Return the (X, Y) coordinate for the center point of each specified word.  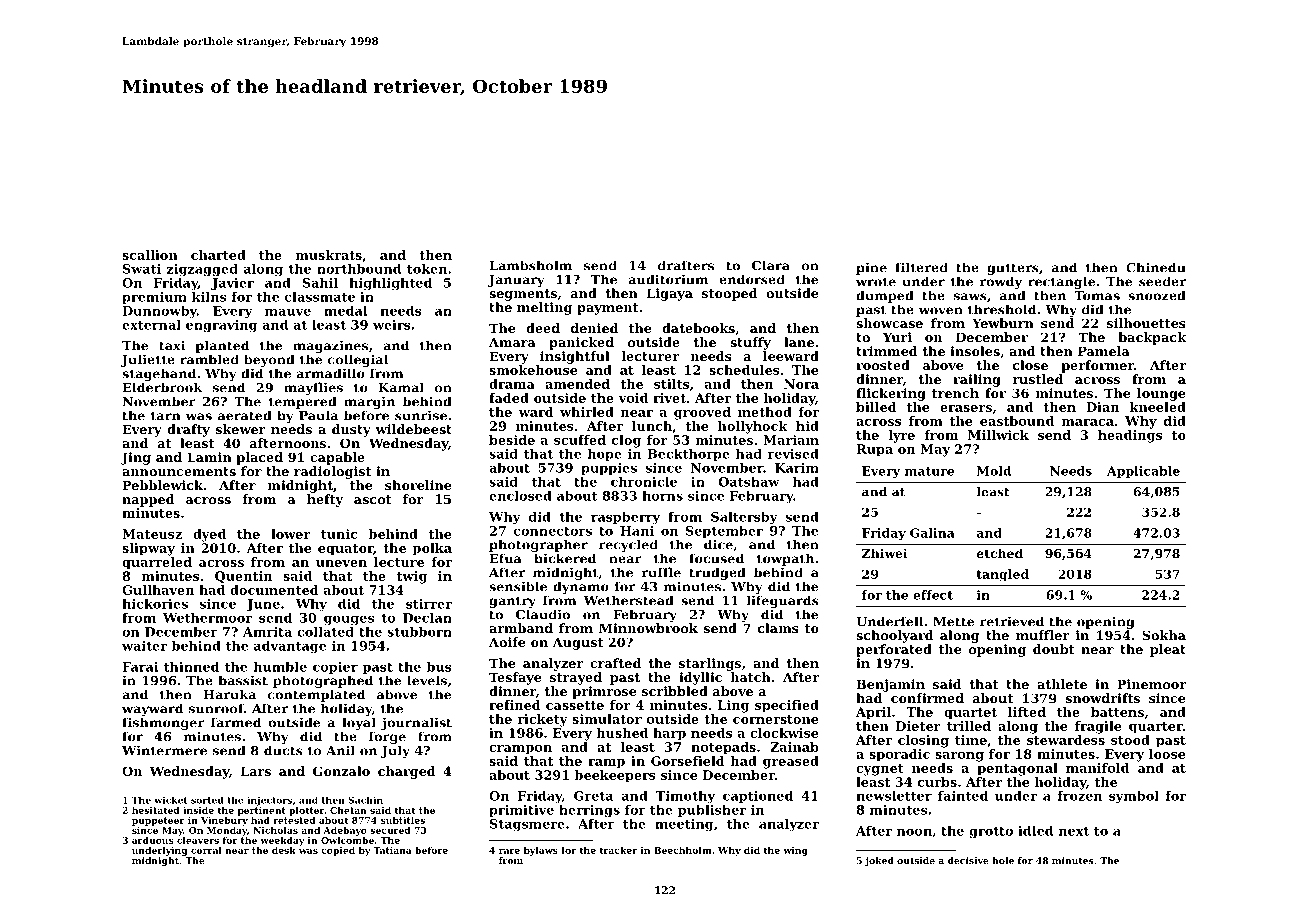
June (263, 605)
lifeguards (783, 601)
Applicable (1143, 472)
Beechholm (683, 850)
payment (608, 309)
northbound (359, 269)
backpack (1152, 338)
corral (206, 850)
